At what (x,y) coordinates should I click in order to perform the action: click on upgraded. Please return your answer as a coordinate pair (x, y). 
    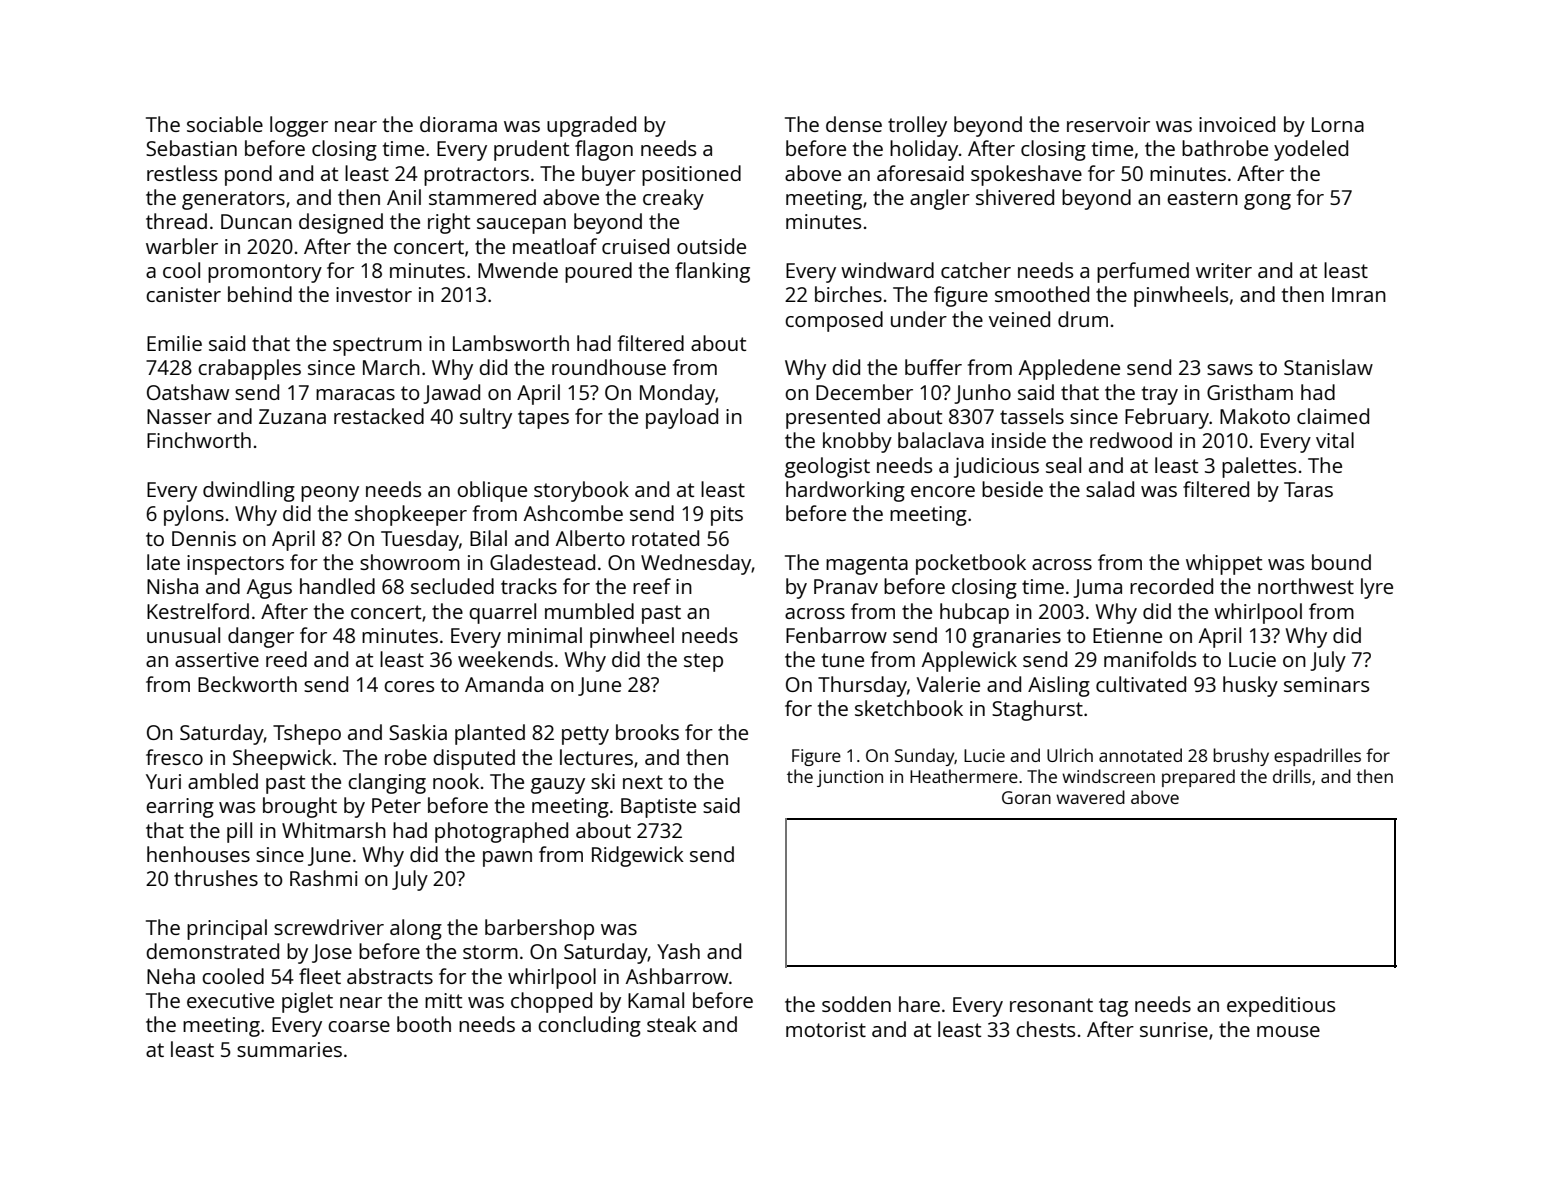
    Looking at the image, I should click on (591, 126).
